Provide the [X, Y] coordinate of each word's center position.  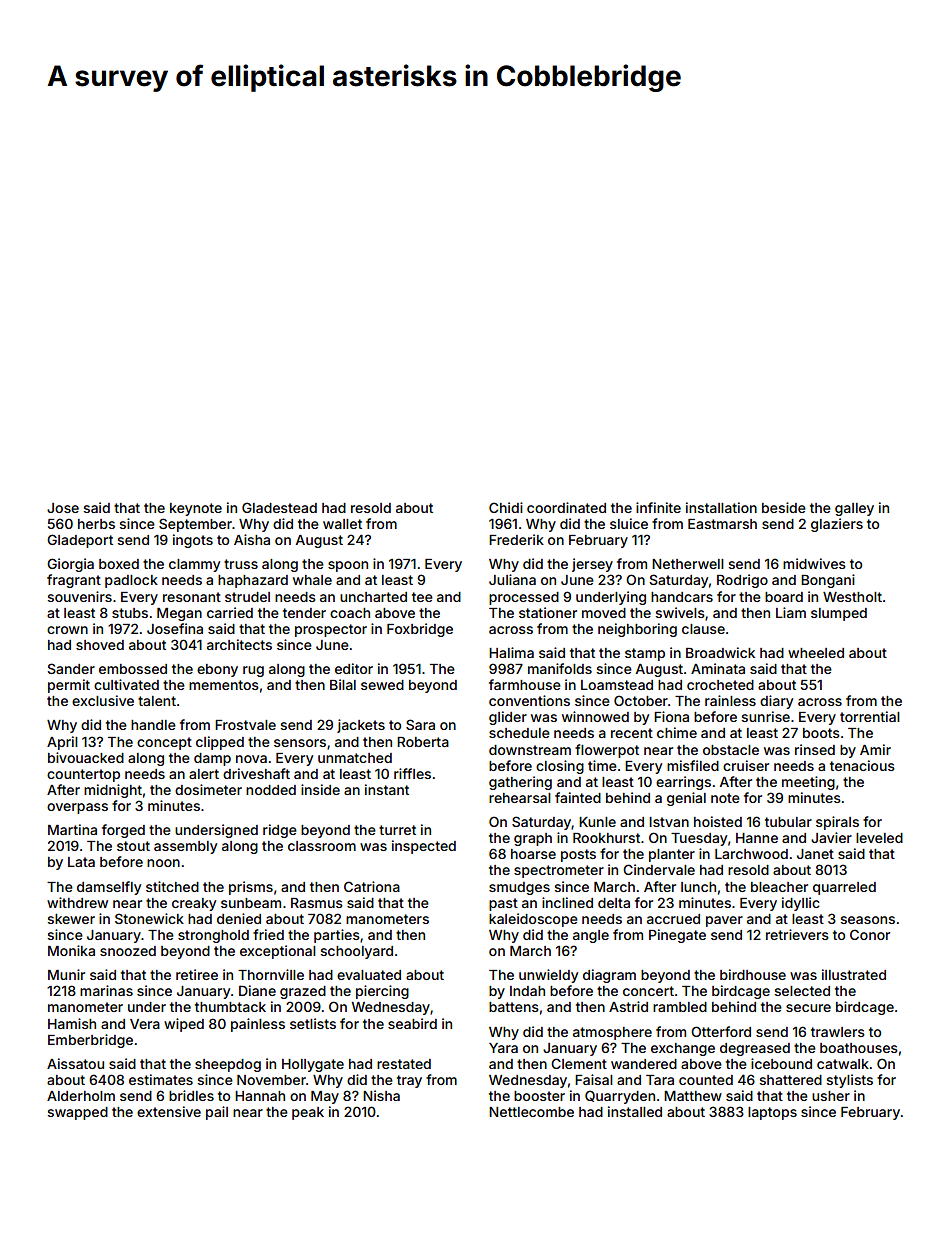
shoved [100, 645]
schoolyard [357, 952]
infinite [658, 507]
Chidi [506, 507]
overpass [77, 808]
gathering [520, 783]
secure [808, 1008]
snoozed [128, 951]
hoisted [718, 821]
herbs [96, 524]
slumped [839, 614]
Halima [511, 652]
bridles [191, 1095]
